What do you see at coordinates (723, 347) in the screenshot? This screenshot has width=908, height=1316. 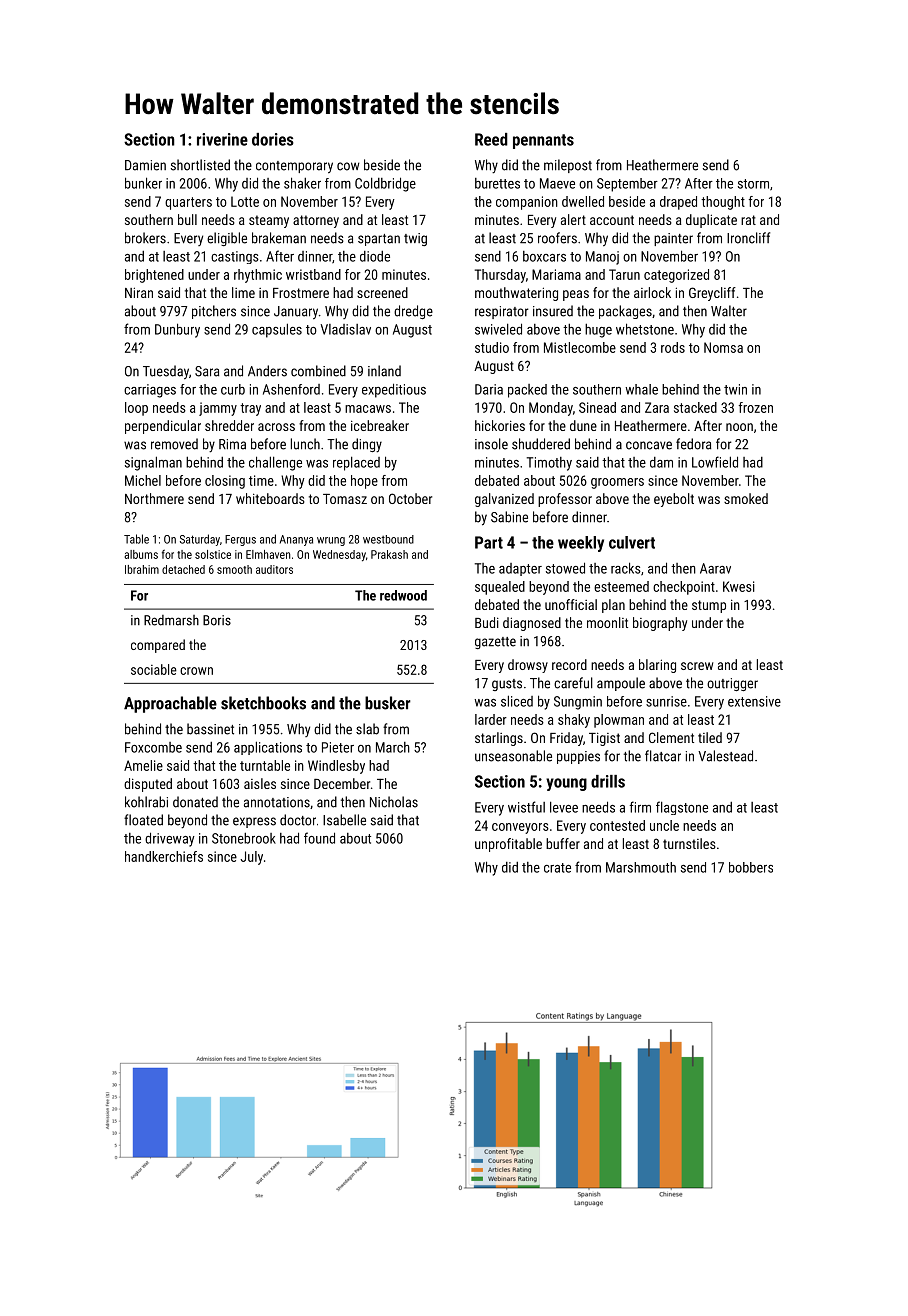 I see `Nomsa` at bounding box center [723, 347].
